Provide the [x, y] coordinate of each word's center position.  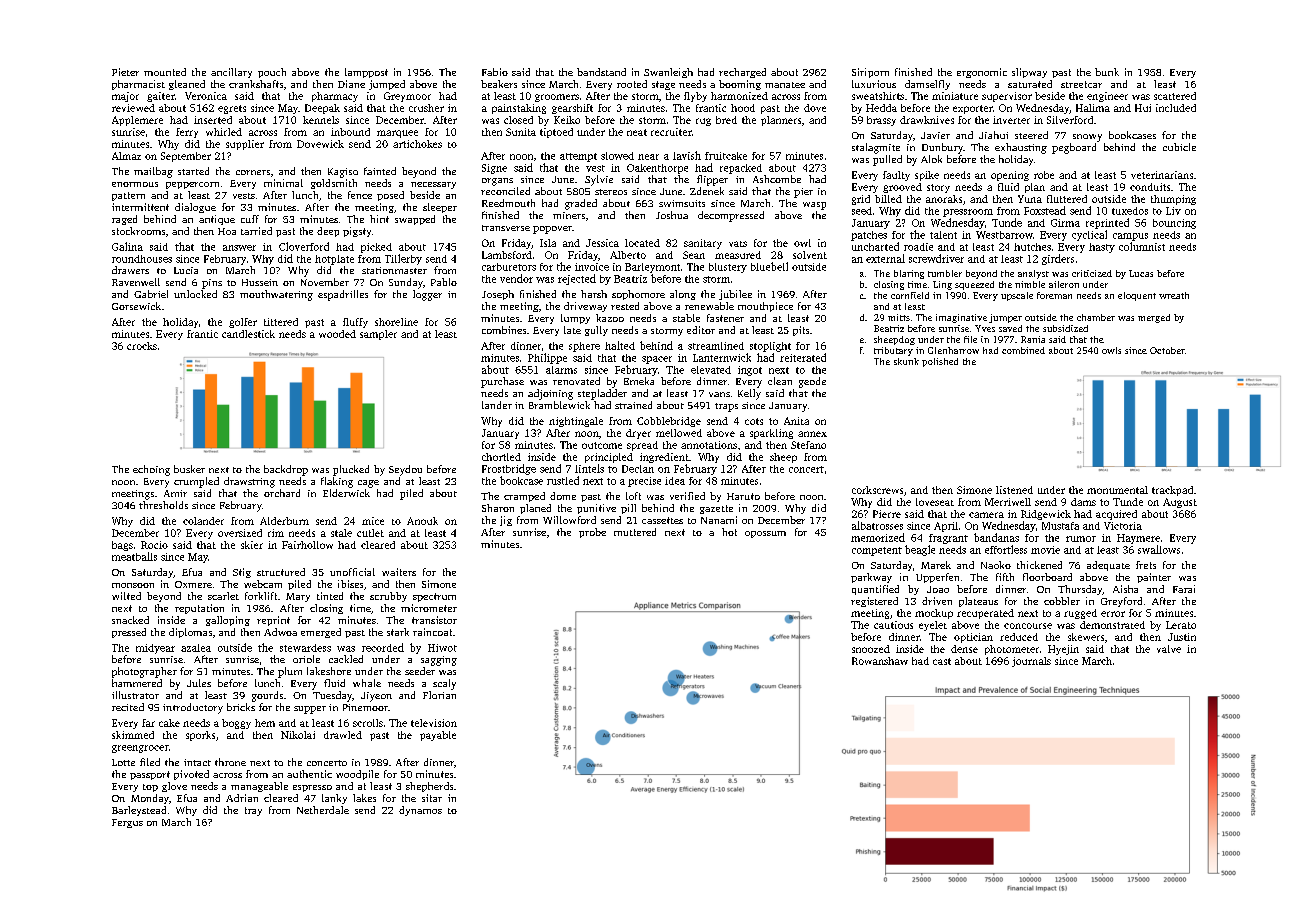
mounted [165, 72]
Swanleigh [668, 73]
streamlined [716, 346]
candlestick [248, 334]
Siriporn [870, 73]
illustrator [135, 695]
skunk [906, 361]
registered [874, 602]
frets [1146, 565]
